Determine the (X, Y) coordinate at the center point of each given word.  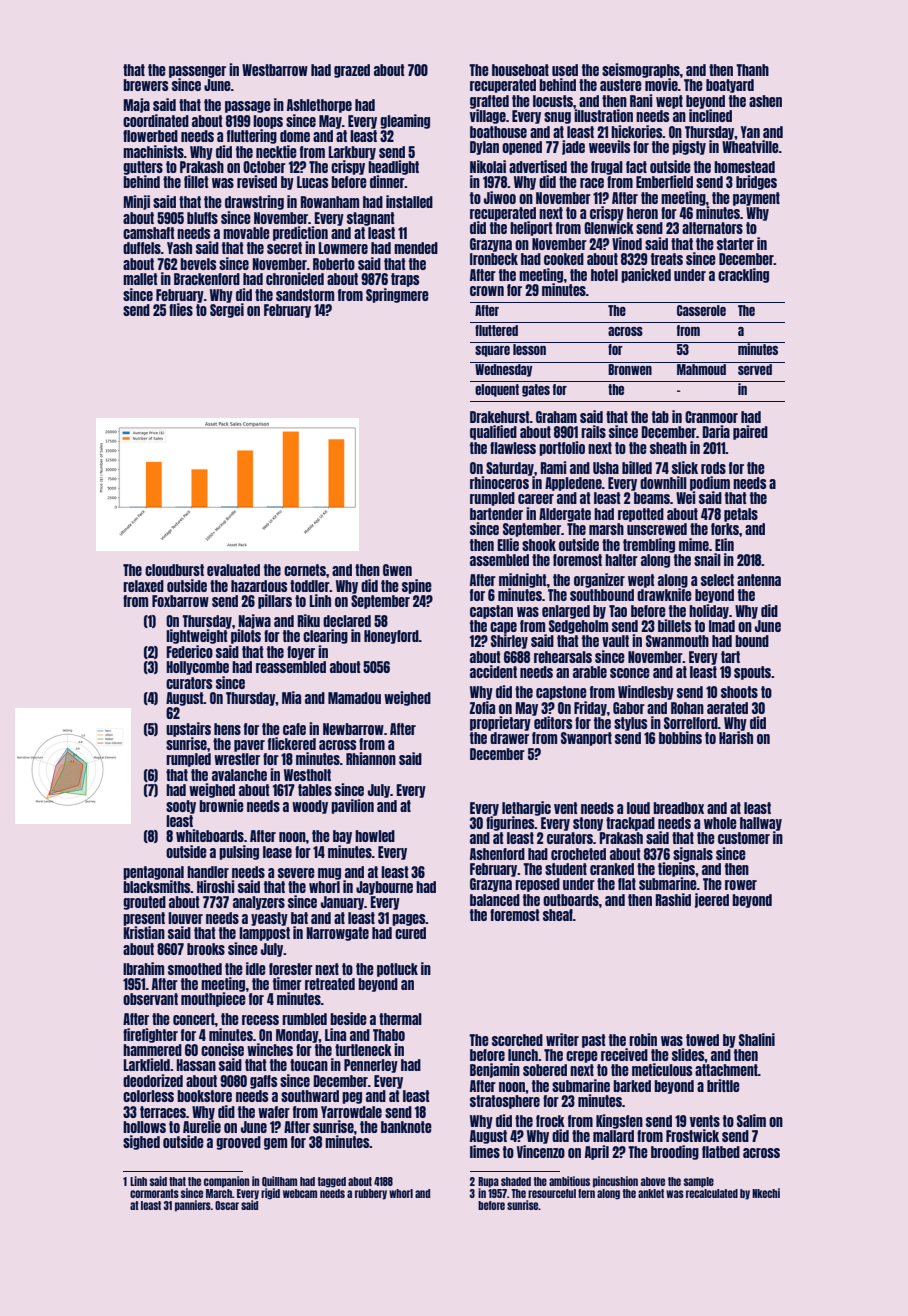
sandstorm (305, 295)
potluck (397, 970)
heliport (531, 228)
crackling (743, 275)
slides (688, 1054)
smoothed (195, 969)
